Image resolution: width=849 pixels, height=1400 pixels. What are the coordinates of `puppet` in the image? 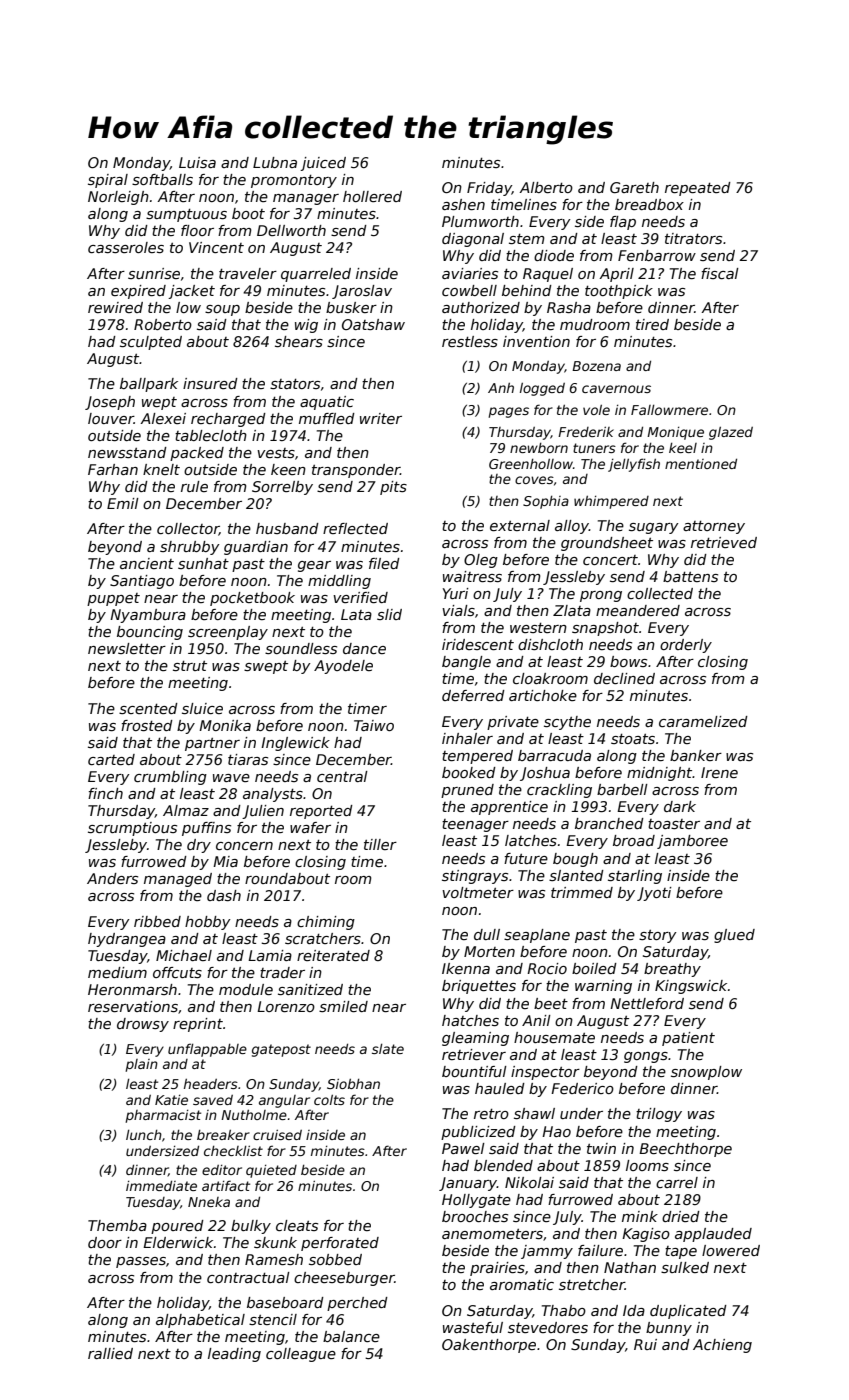 It's located at (113, 599).
